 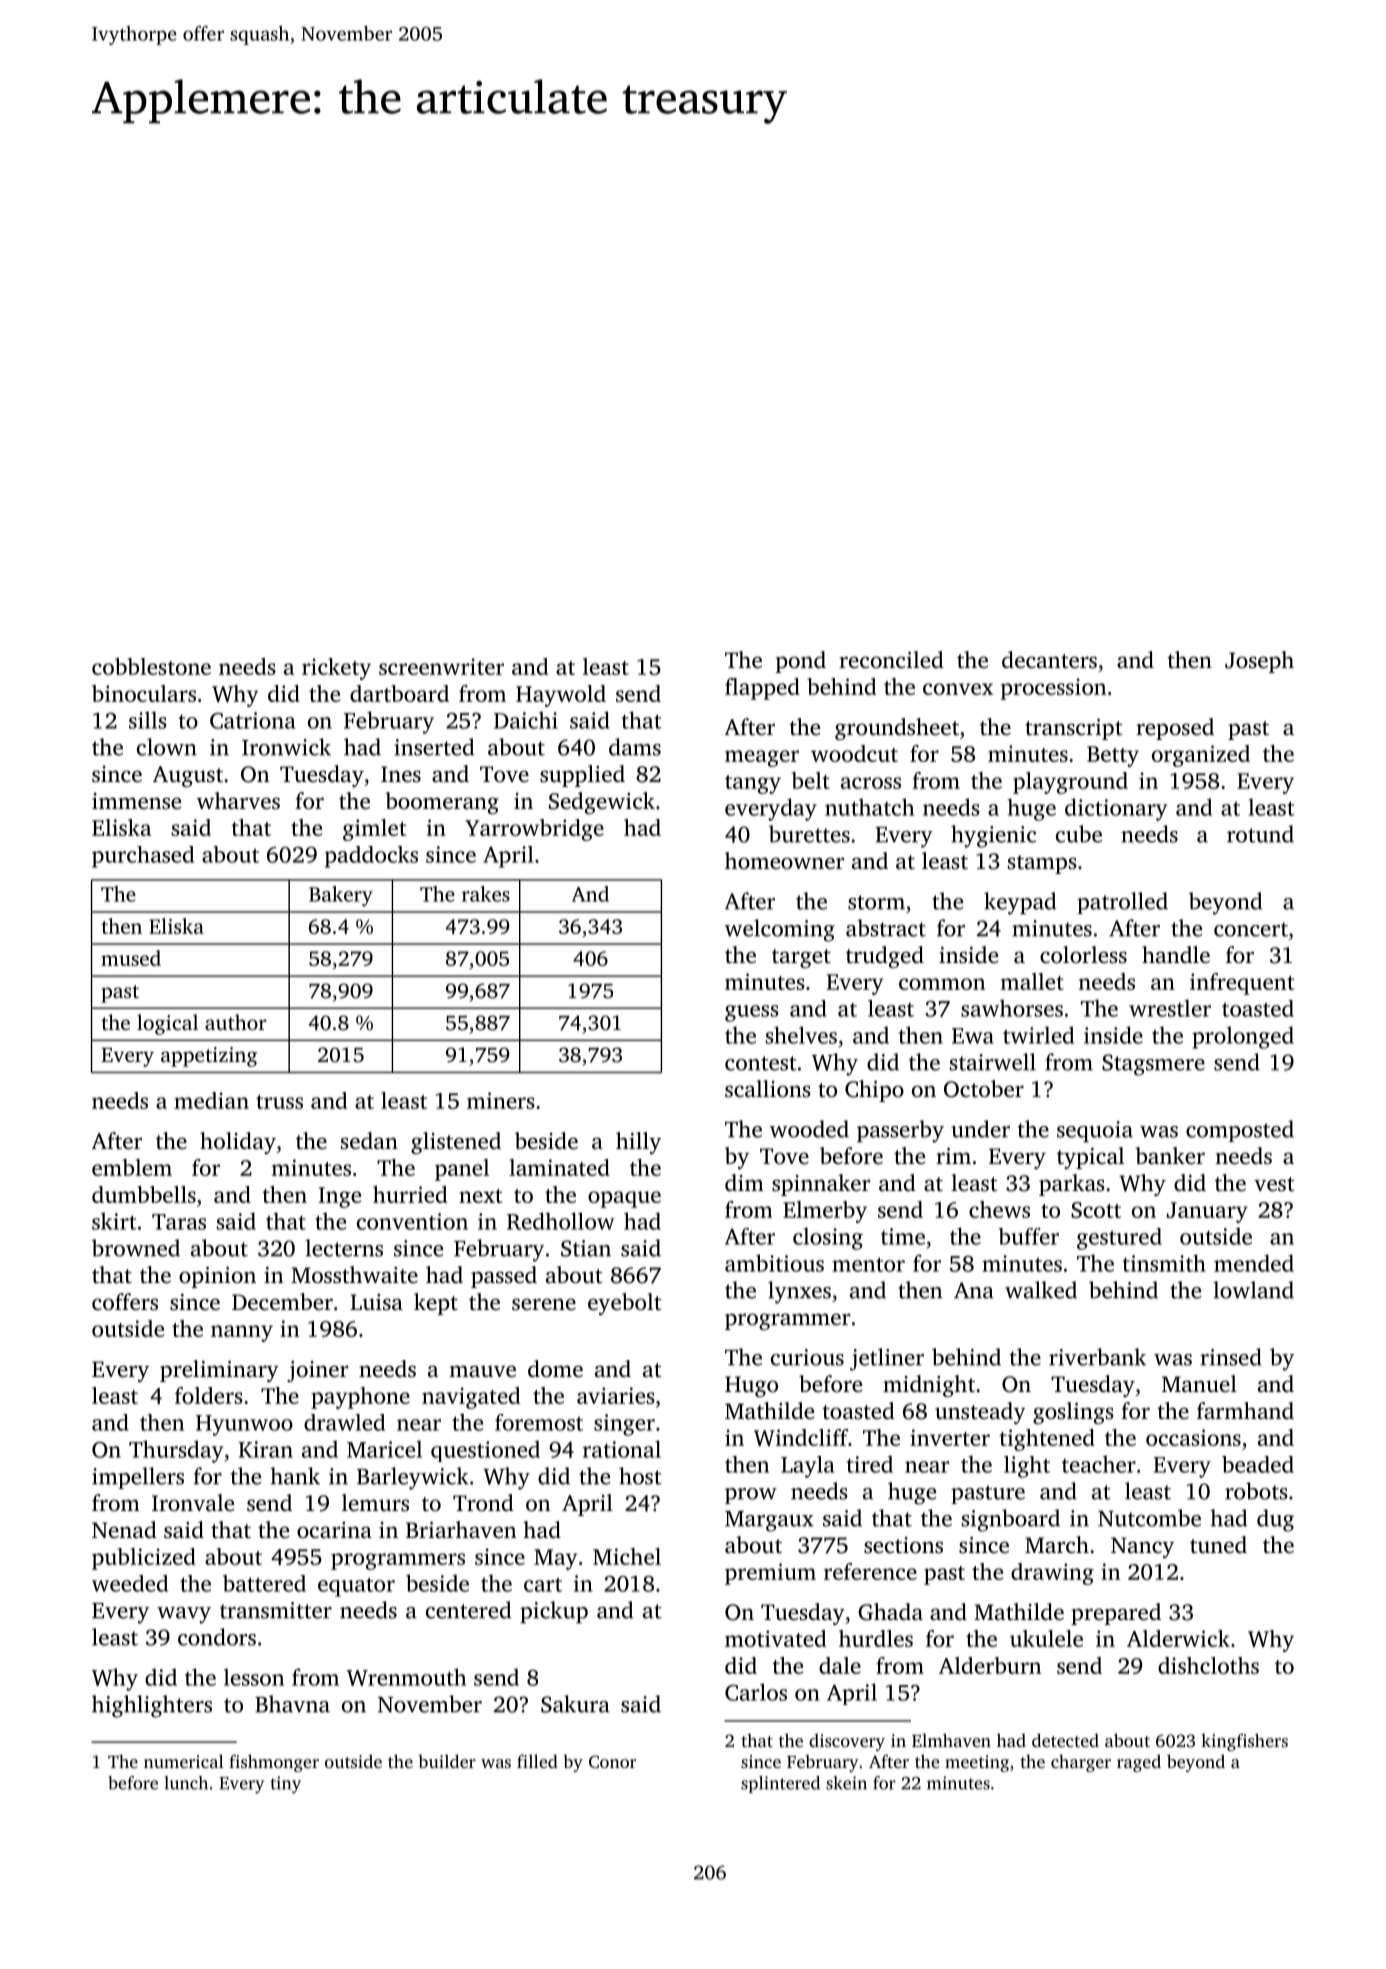 I want to click on robots, so click(x=1256, y=1491).
